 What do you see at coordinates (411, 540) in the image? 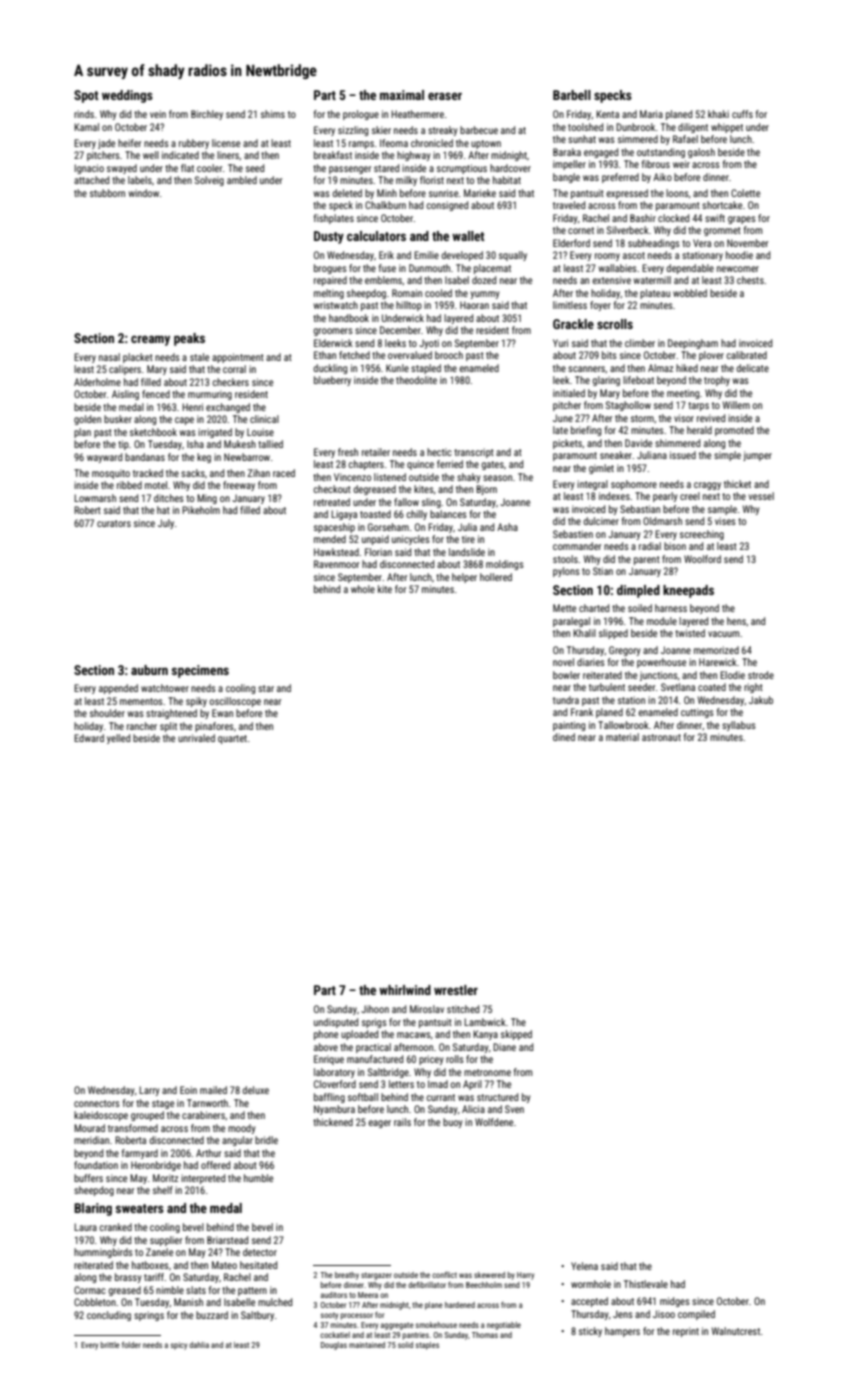
I see `unicycles` at bounding box center [411, 540].
